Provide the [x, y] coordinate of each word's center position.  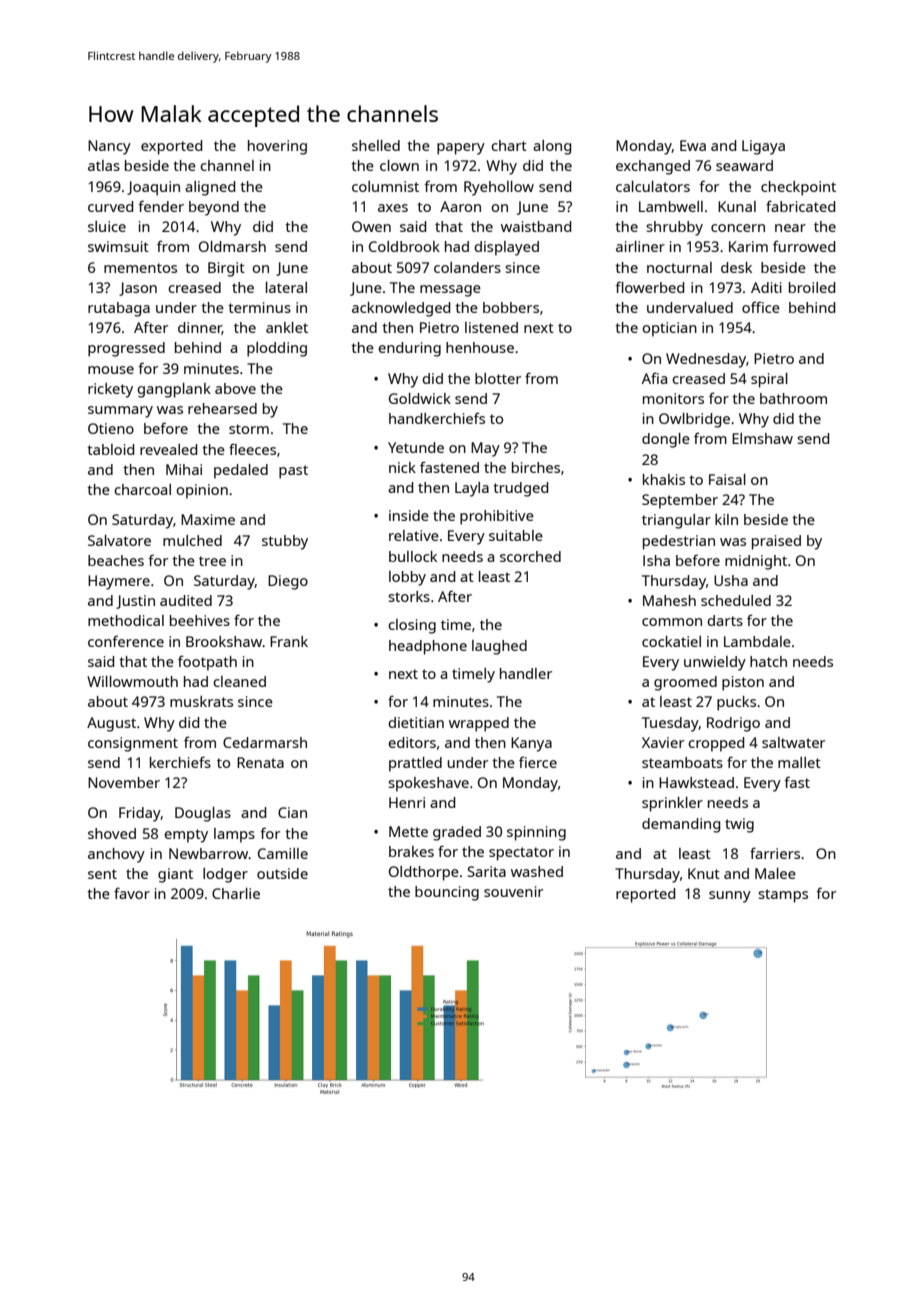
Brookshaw [224, 641]
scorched [530, 556]
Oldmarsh [232, 246]
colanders [467, 267]
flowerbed [649, 287]
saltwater [793, 742]
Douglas [203, 814]
